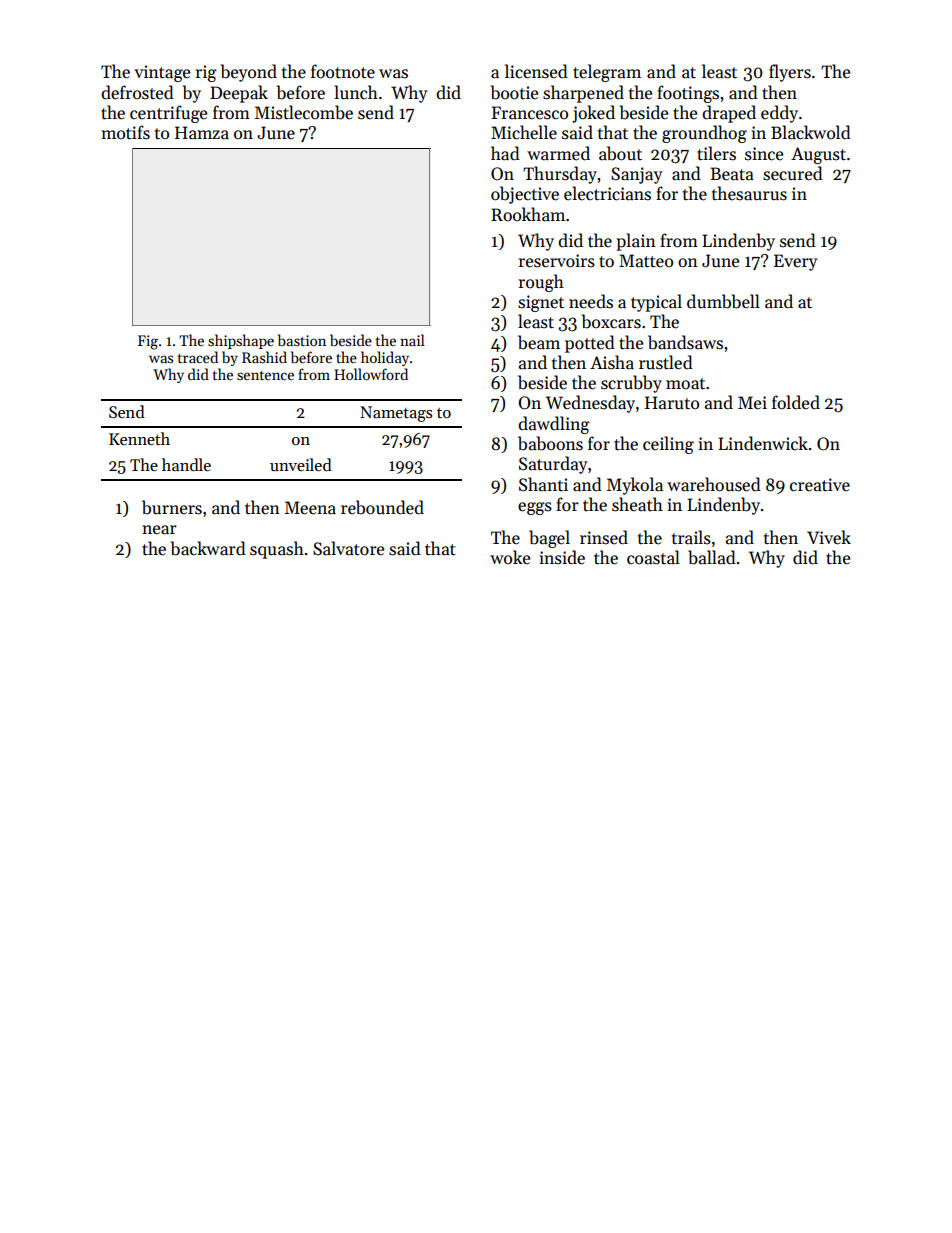 The width and height of the image is (952, 1233). I want to click on vintage, so click(162, 73).
